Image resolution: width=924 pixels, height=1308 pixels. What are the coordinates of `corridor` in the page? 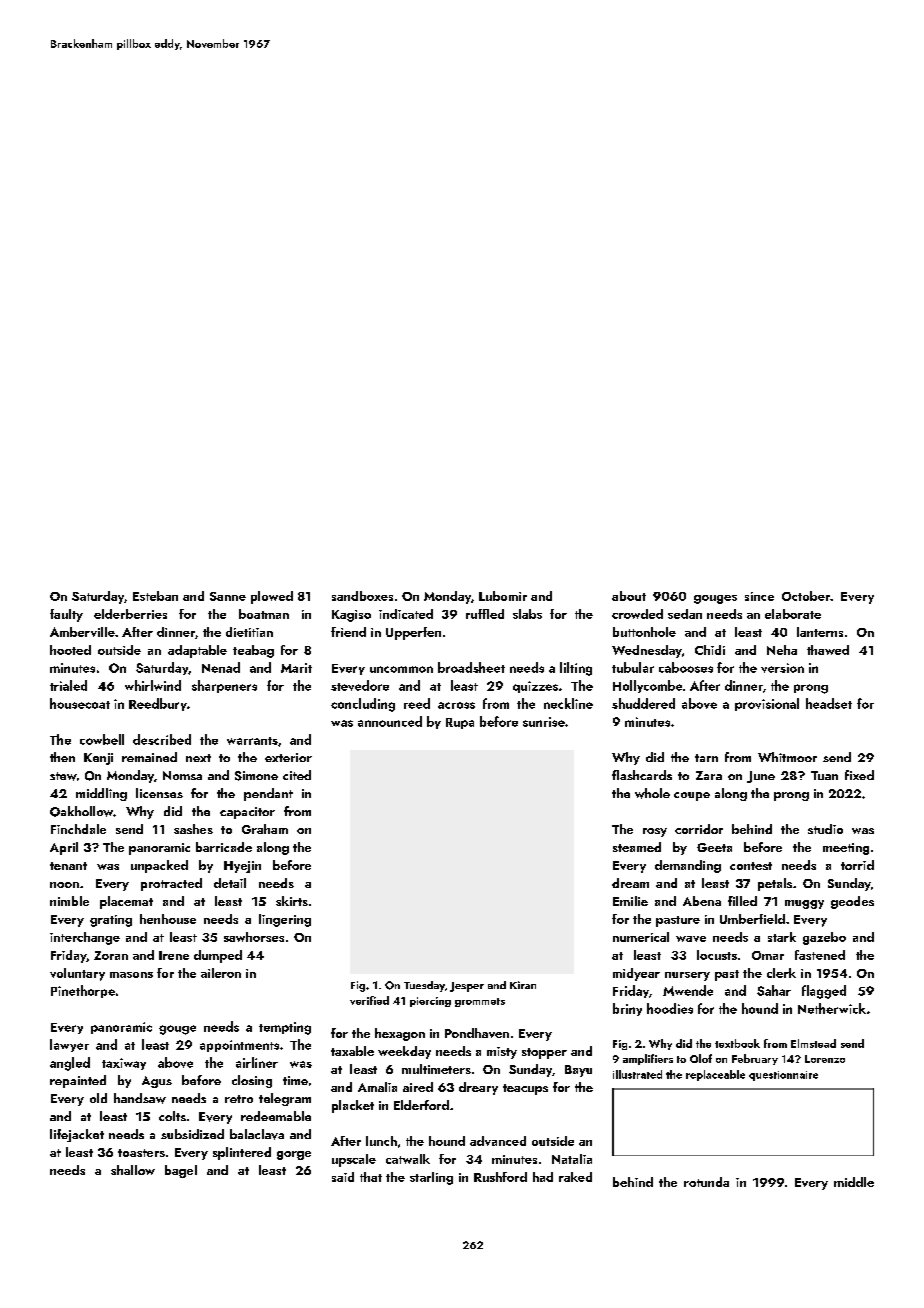 It's located at (699, 829).
